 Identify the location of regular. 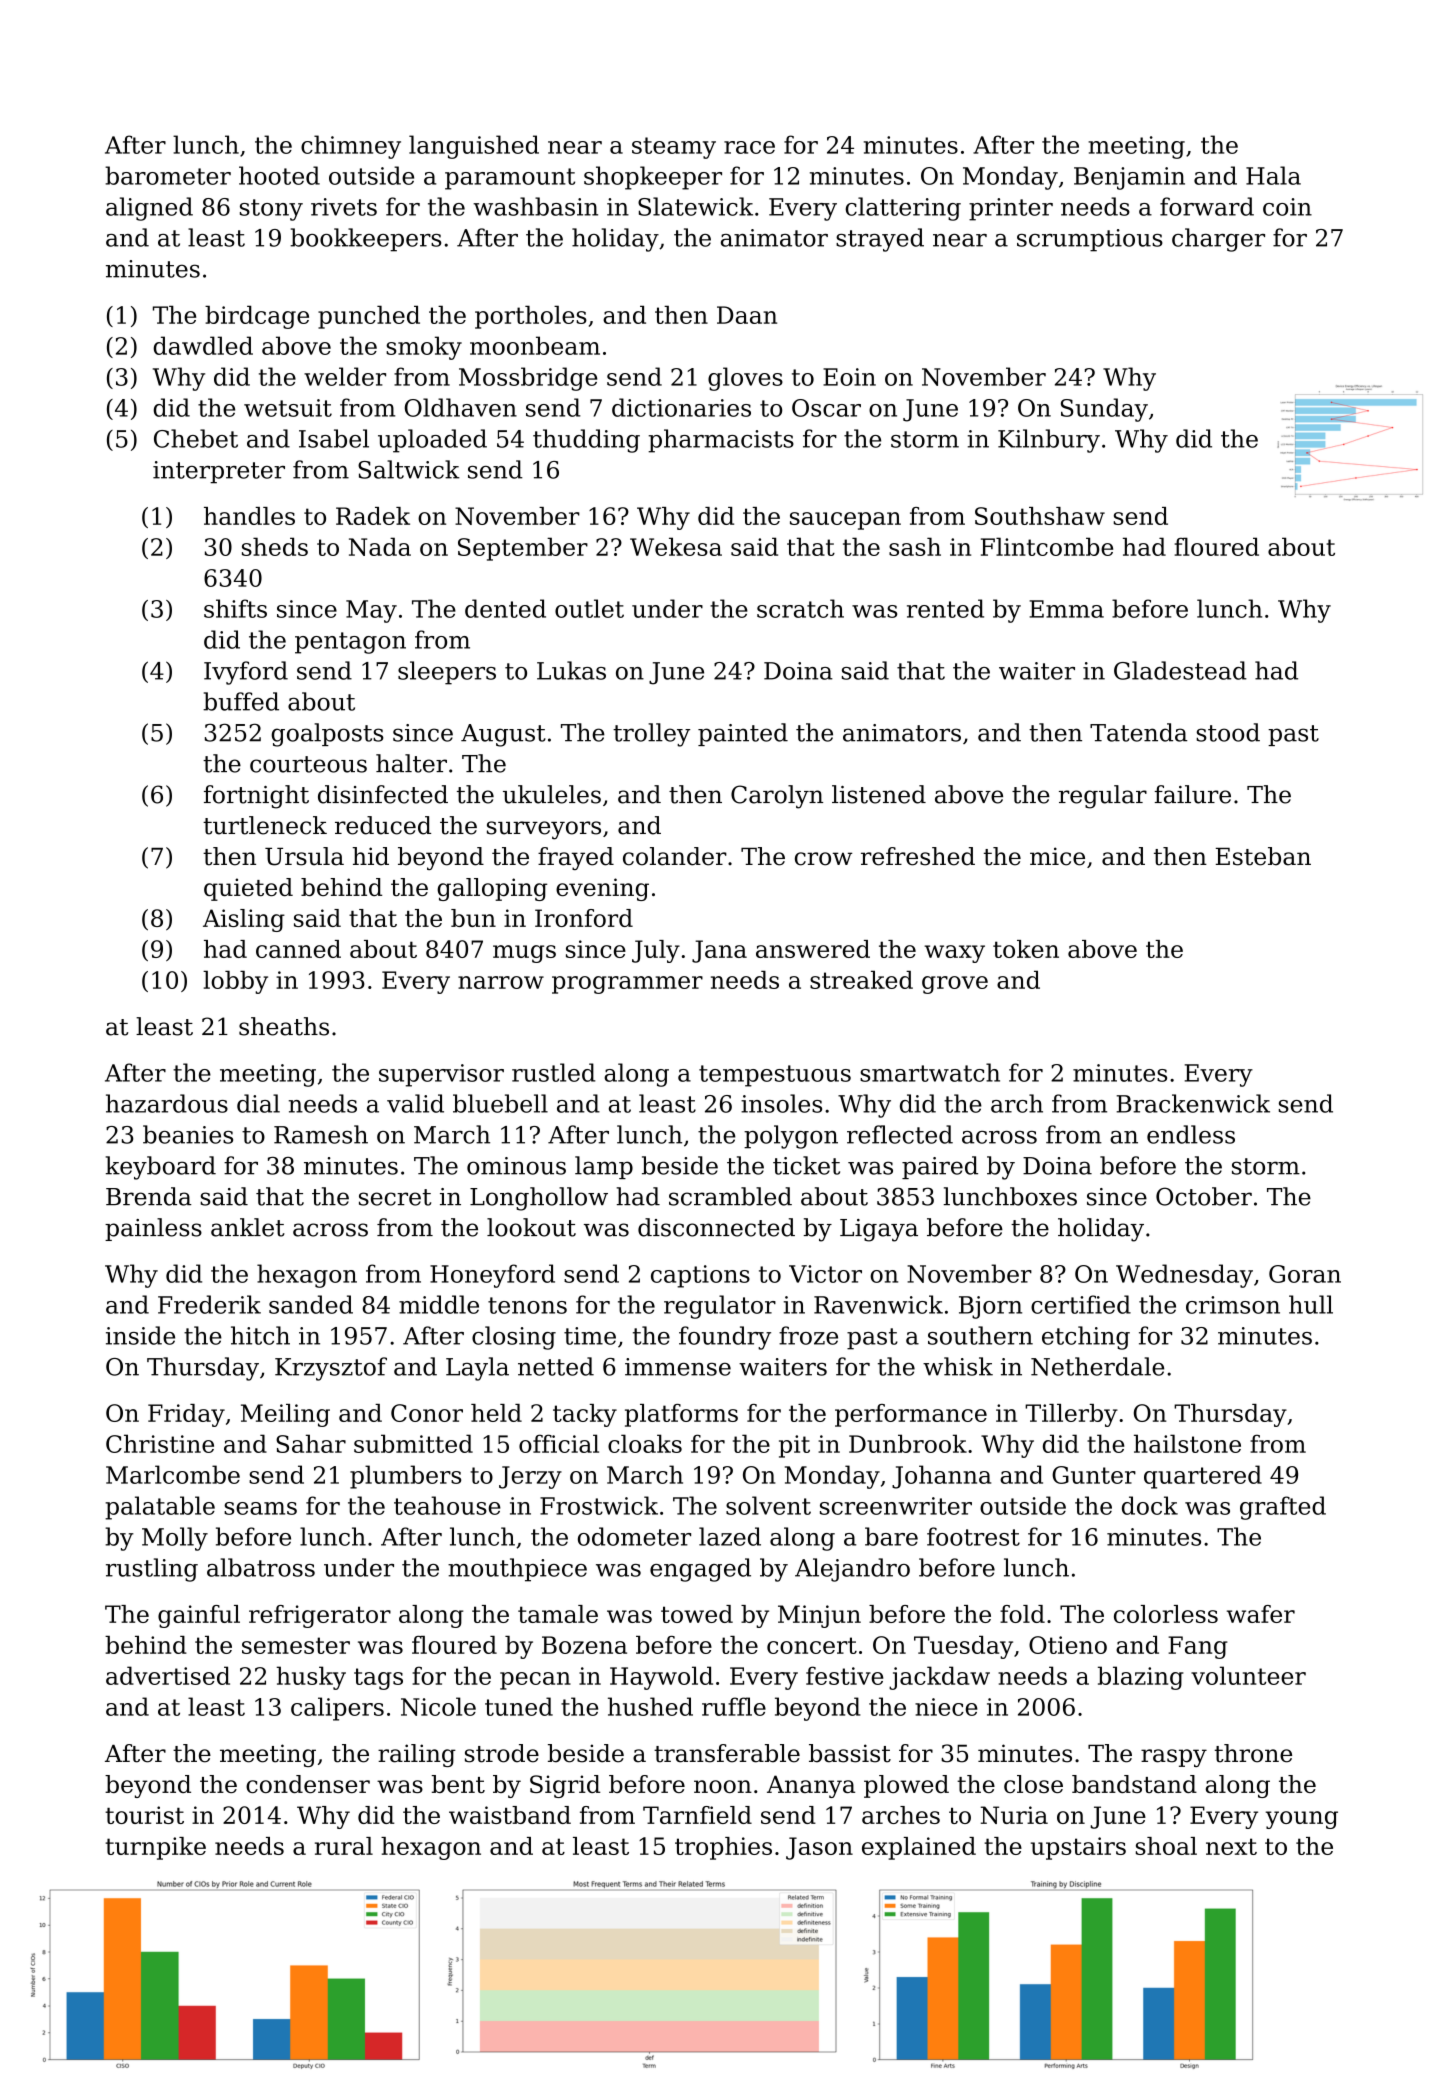
(1103, 797).
